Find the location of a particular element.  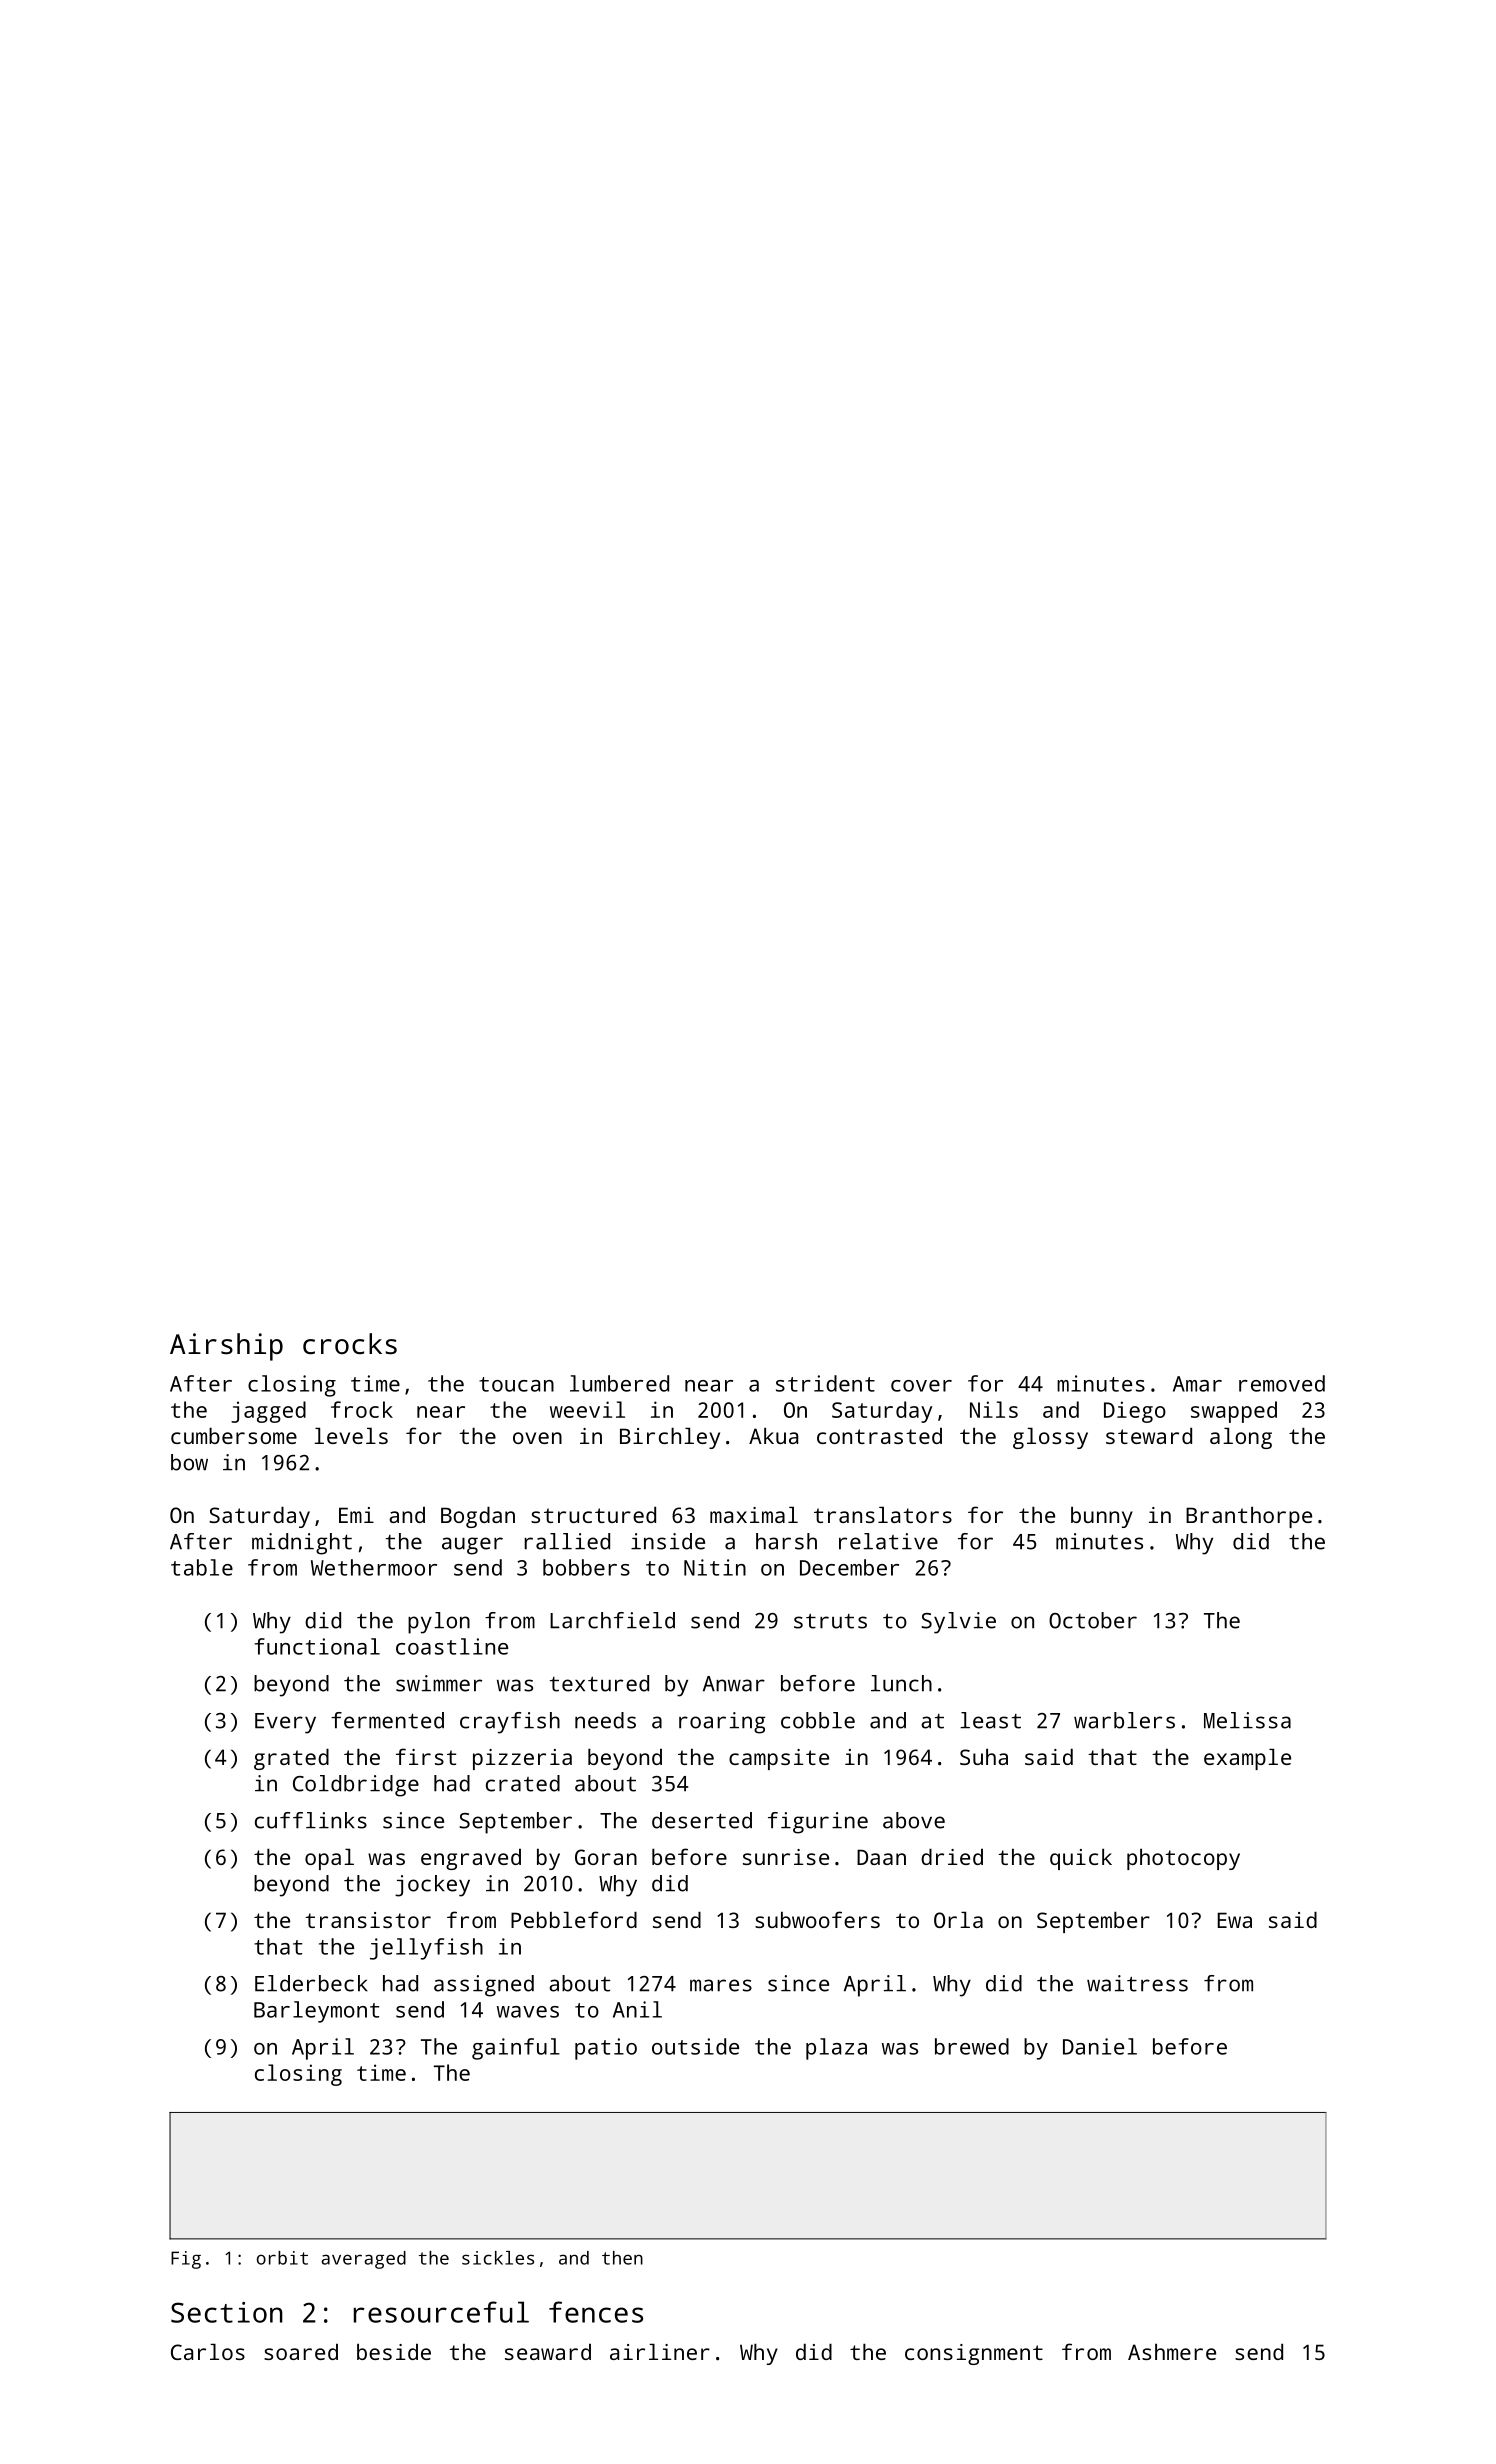

Barleymont is located at coordinates (316, 2012).
